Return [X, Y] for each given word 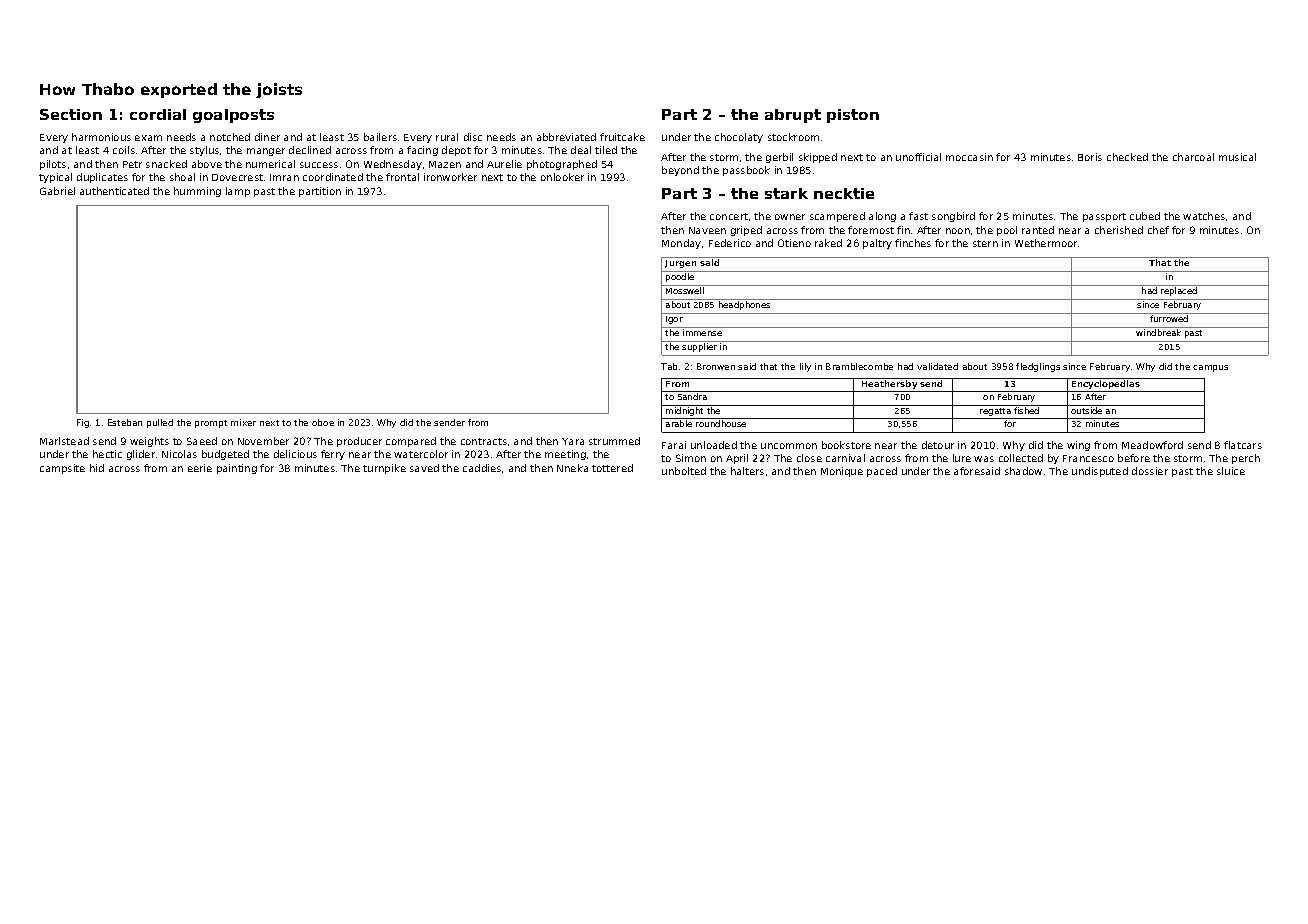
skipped [818, 158]
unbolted [684, 471]
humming [197, 192]
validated [937, 366]
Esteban [125, 422]
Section [71, 114]
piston [853, 116]
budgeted [225, 455]
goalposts [233, 116]
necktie [844, 193]
